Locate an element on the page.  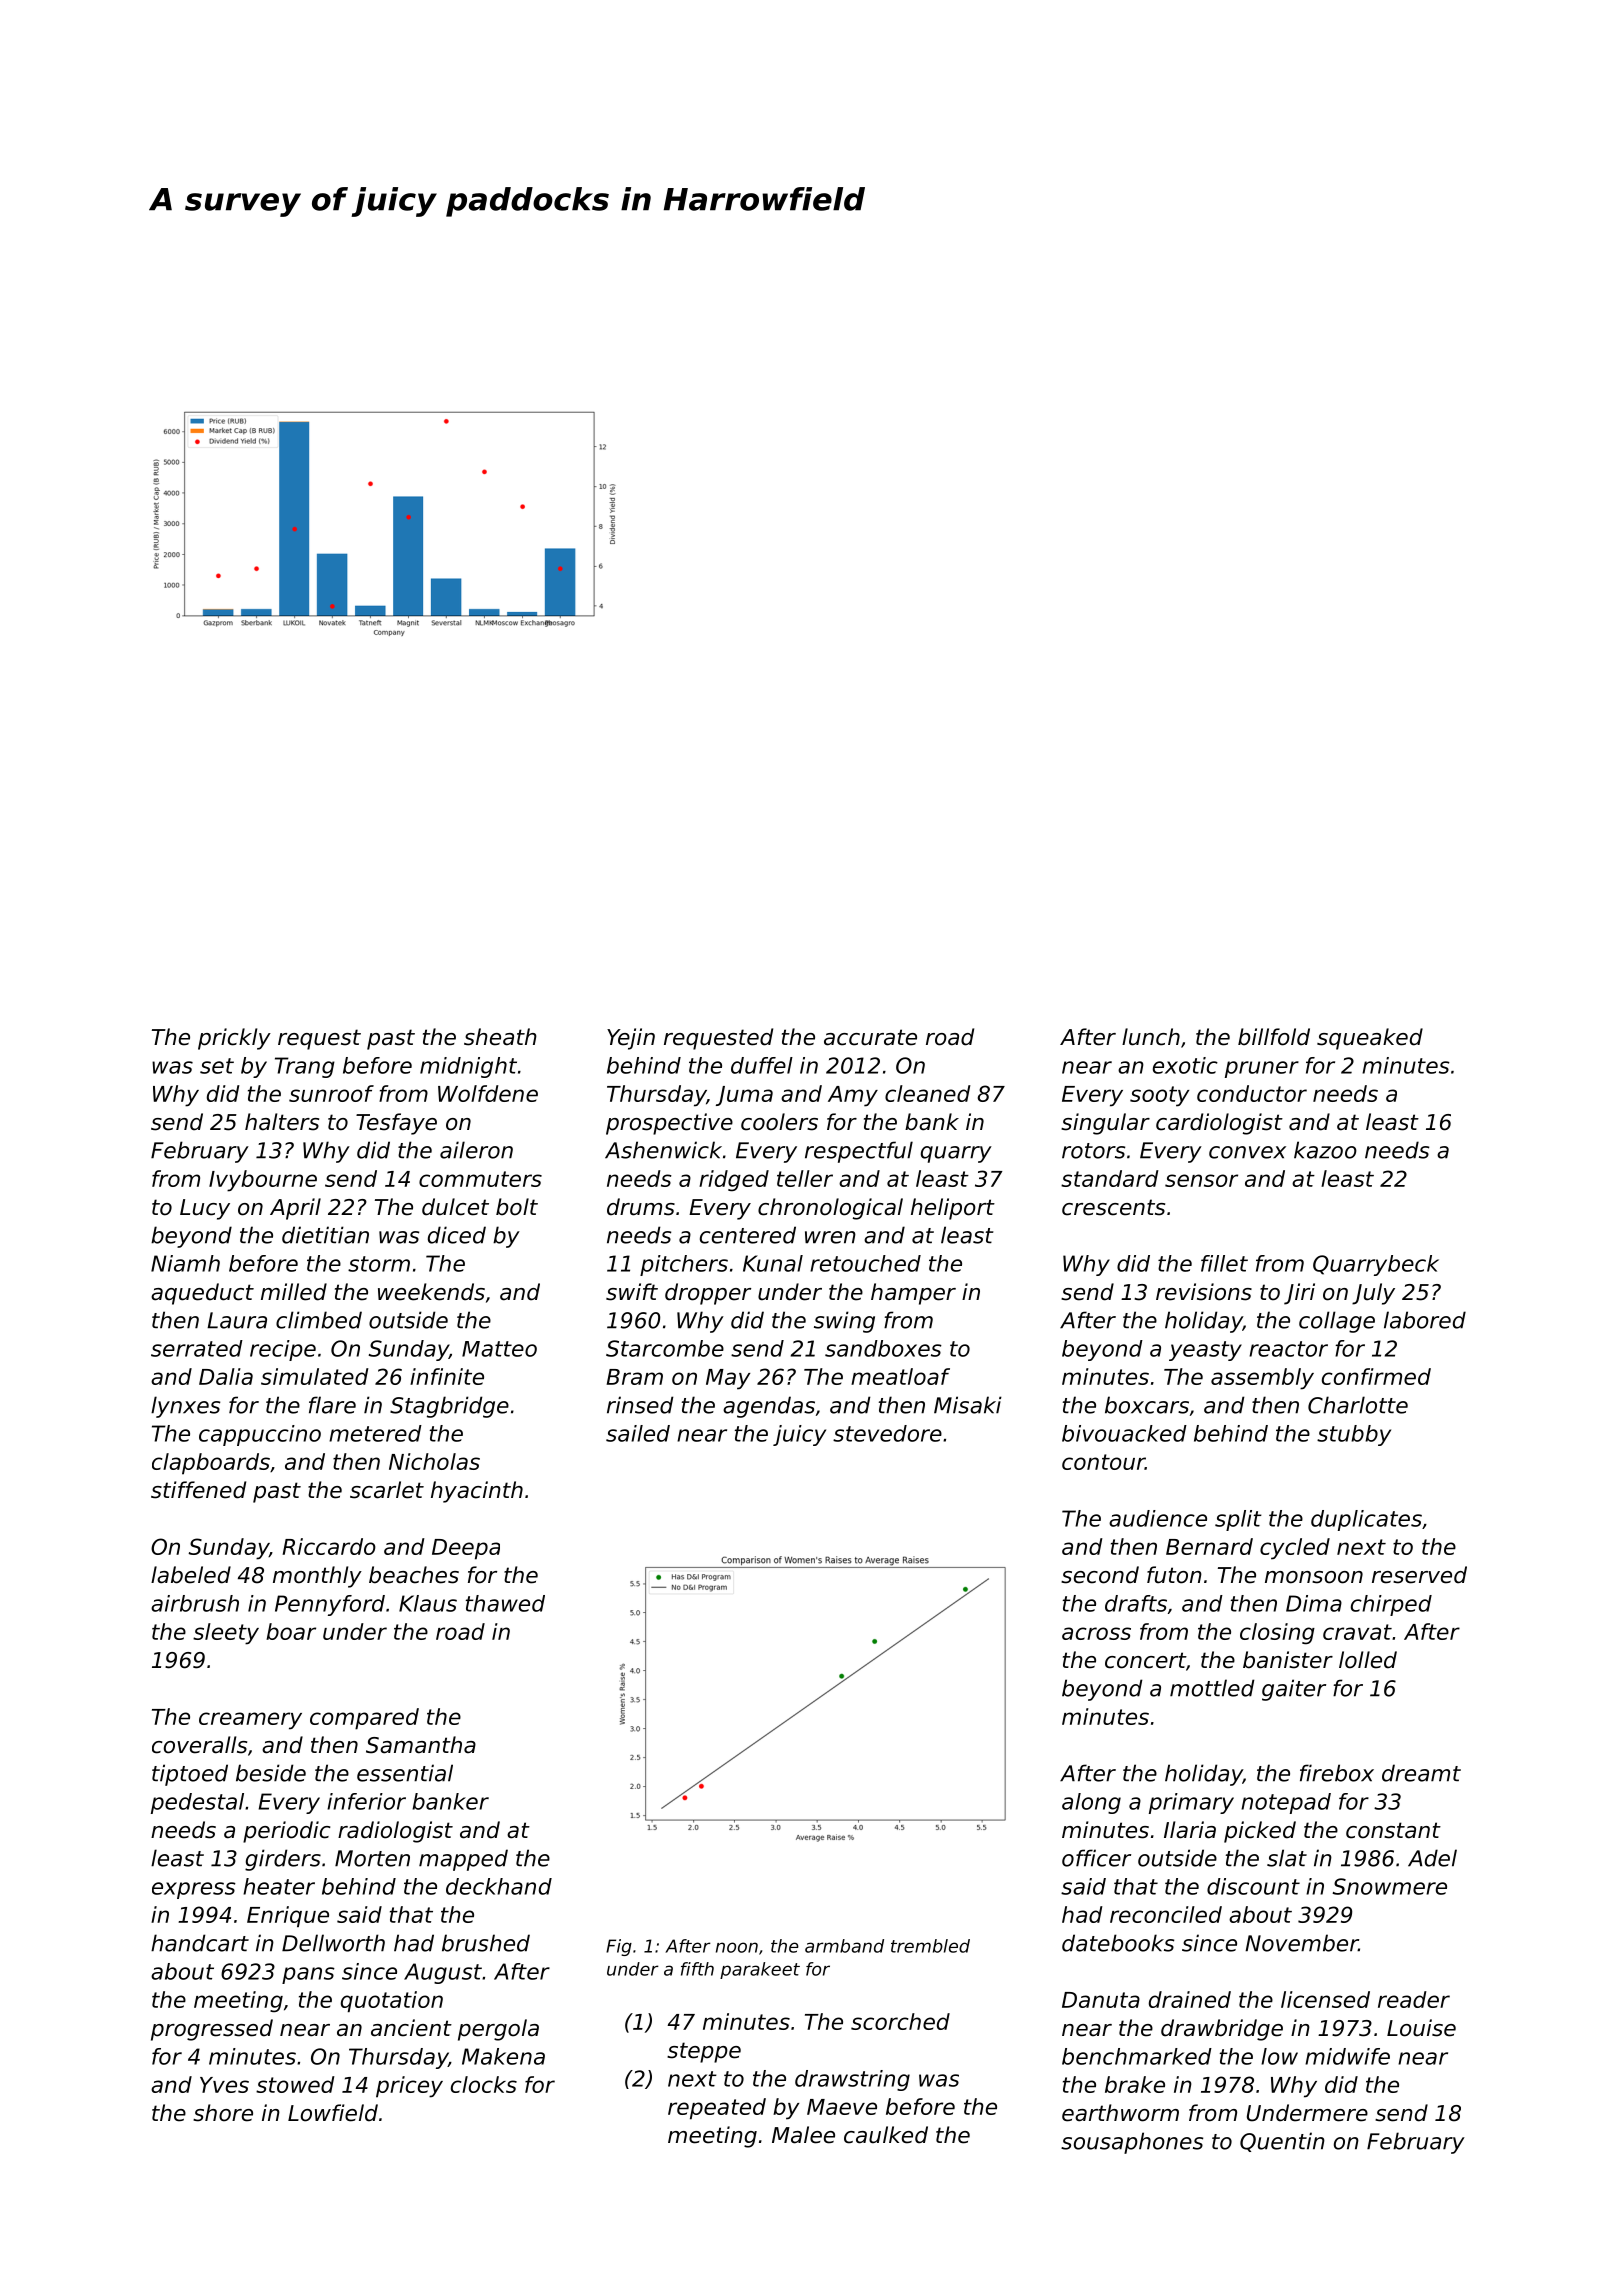
second is located at coordinates (1100, 1575).
